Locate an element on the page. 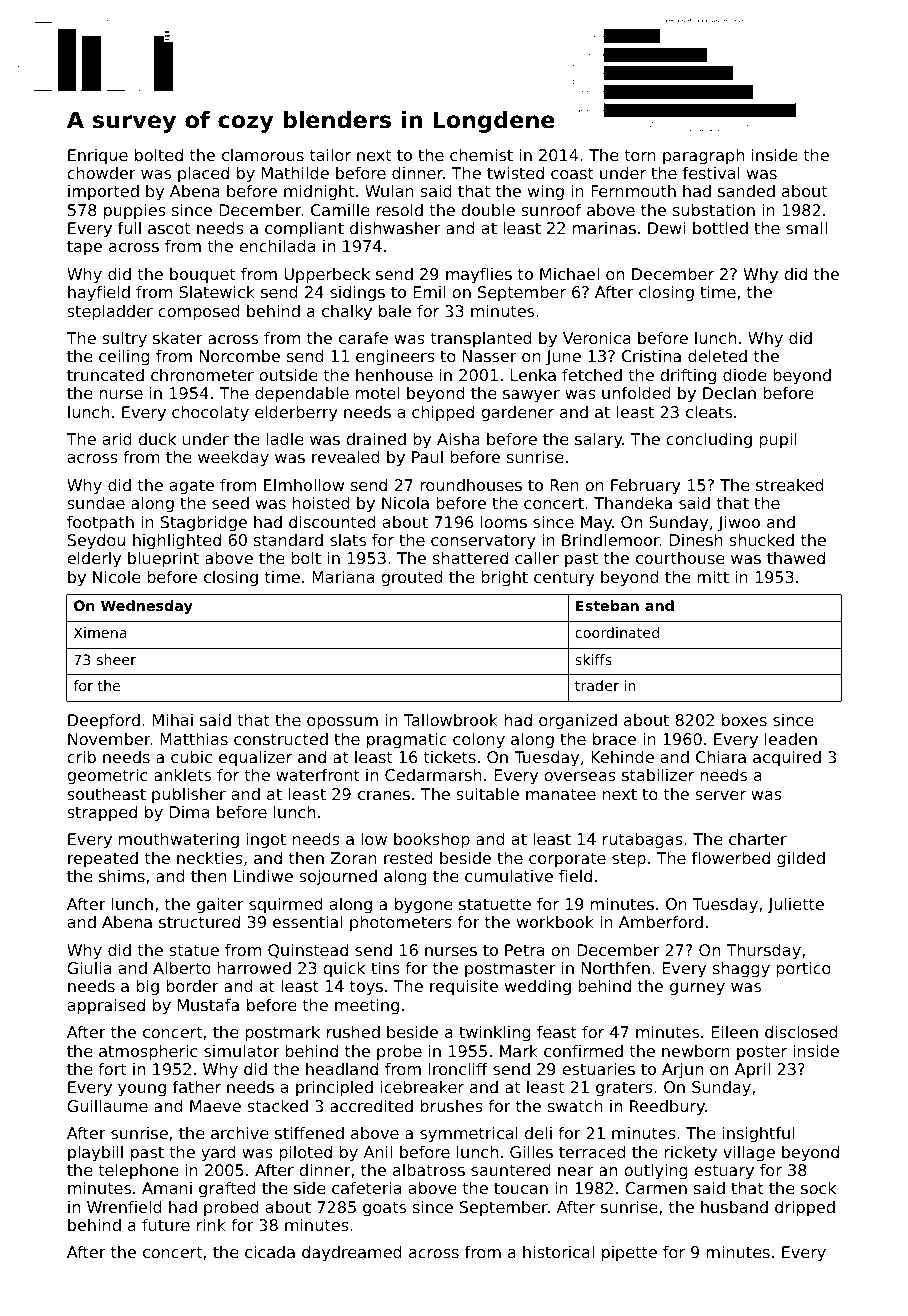 This document has width=908, height=1316. paragraph is located at coordinates (703, 157).
